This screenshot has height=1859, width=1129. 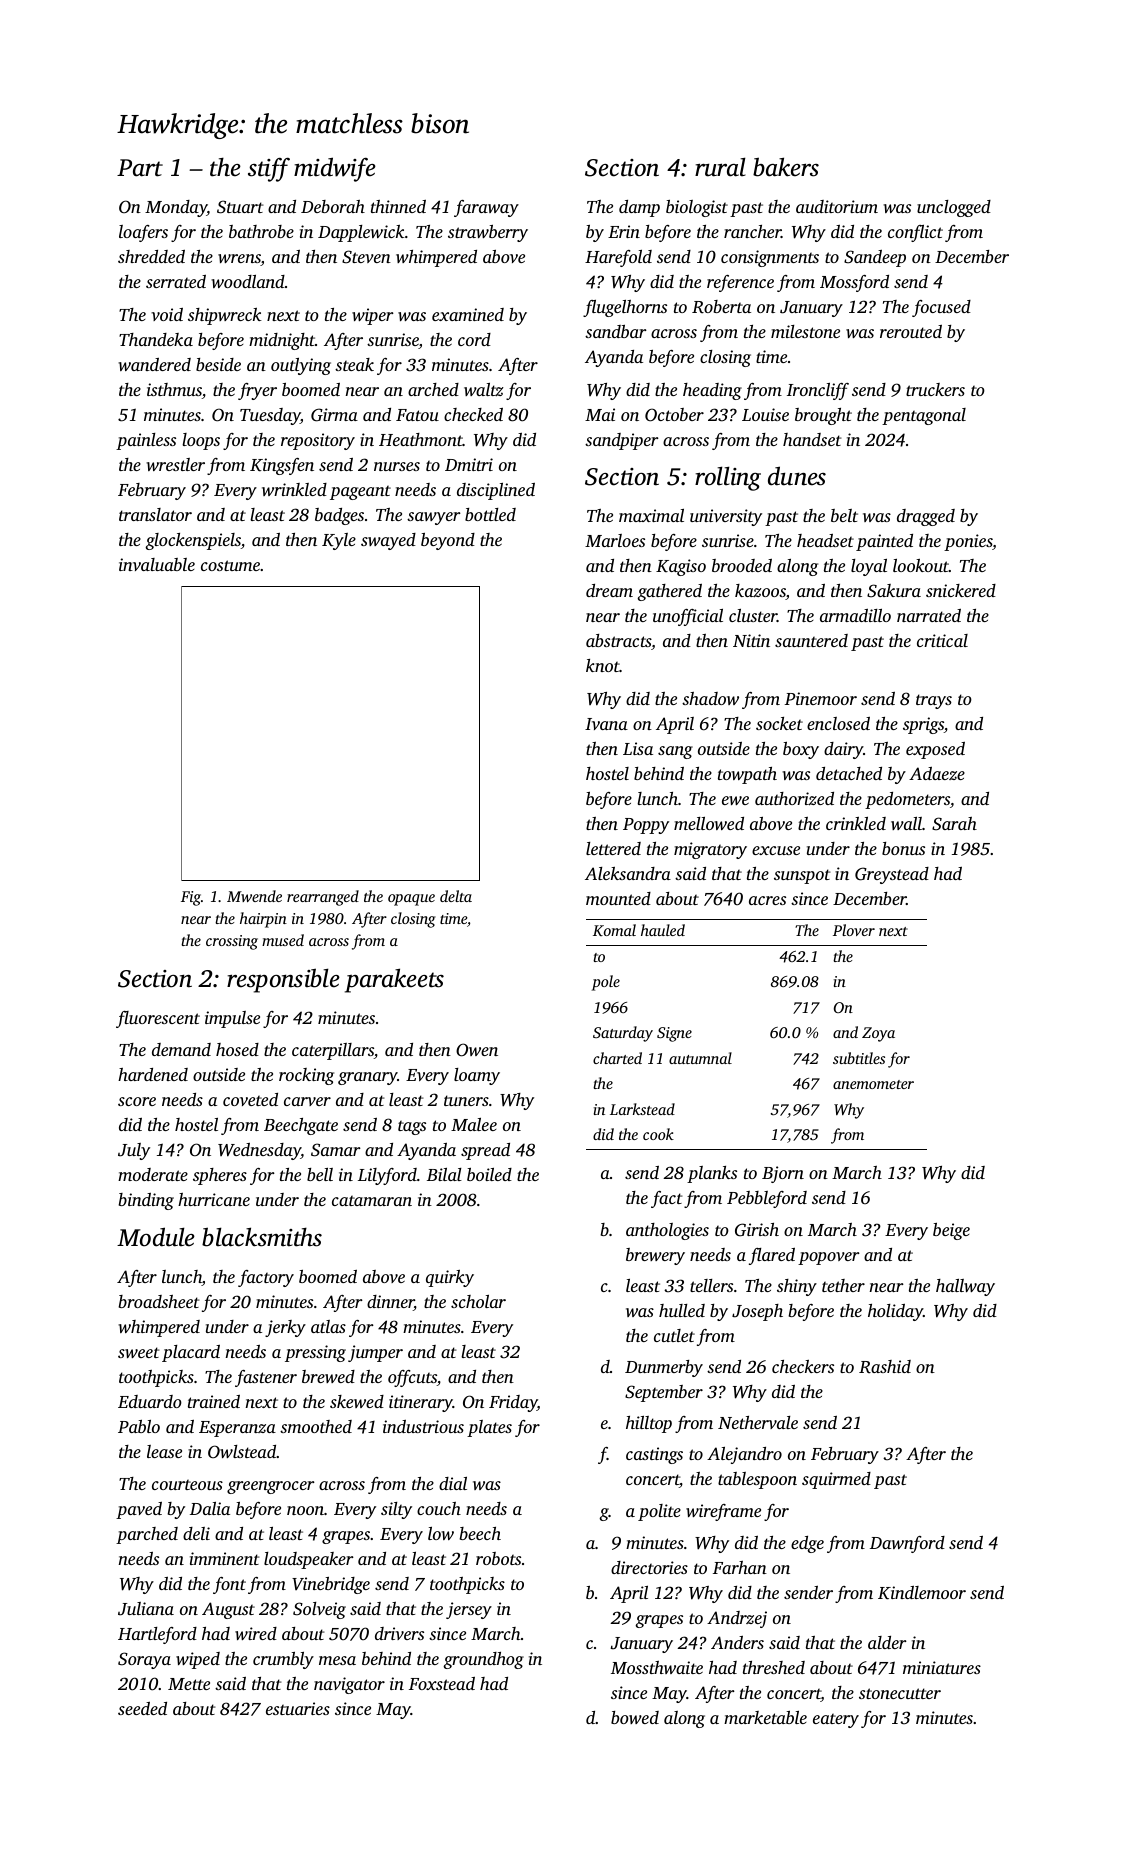 I want to click on dream, so click(x=609, y=590).
